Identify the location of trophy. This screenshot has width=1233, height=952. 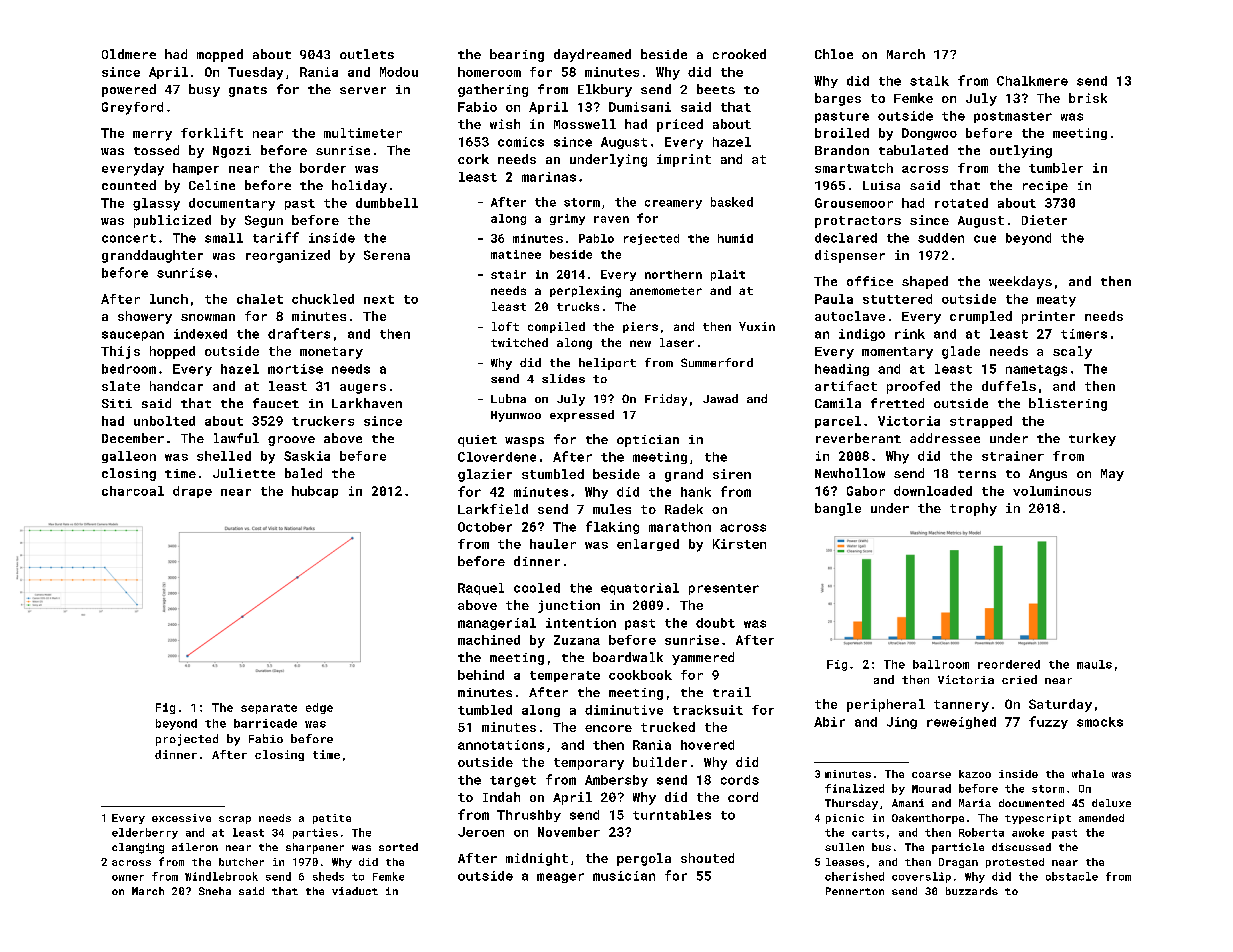
(973, 509).
